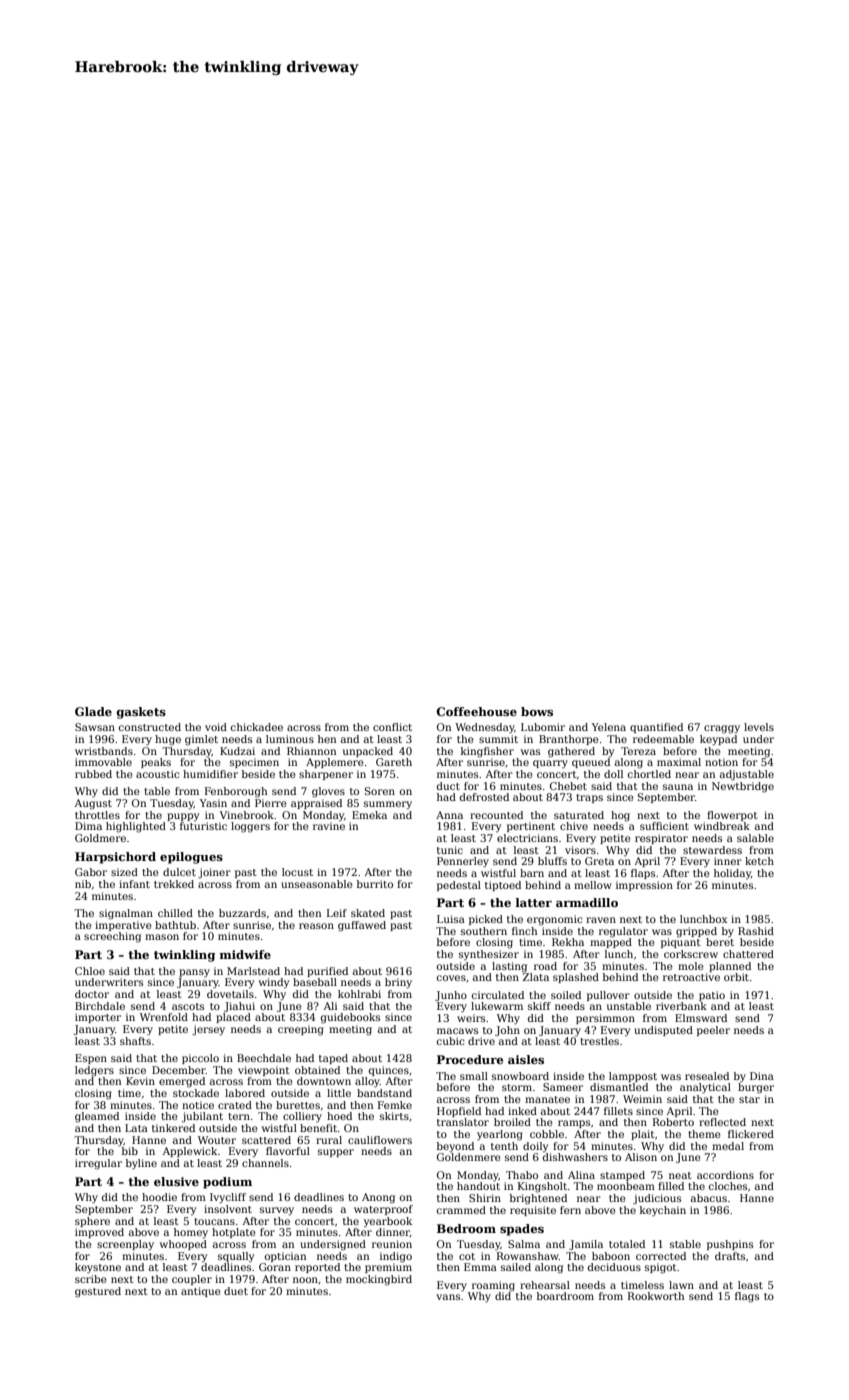  Describe the element at coordinates (678, 787) in the screenshot. I see `sauna` at that location.
